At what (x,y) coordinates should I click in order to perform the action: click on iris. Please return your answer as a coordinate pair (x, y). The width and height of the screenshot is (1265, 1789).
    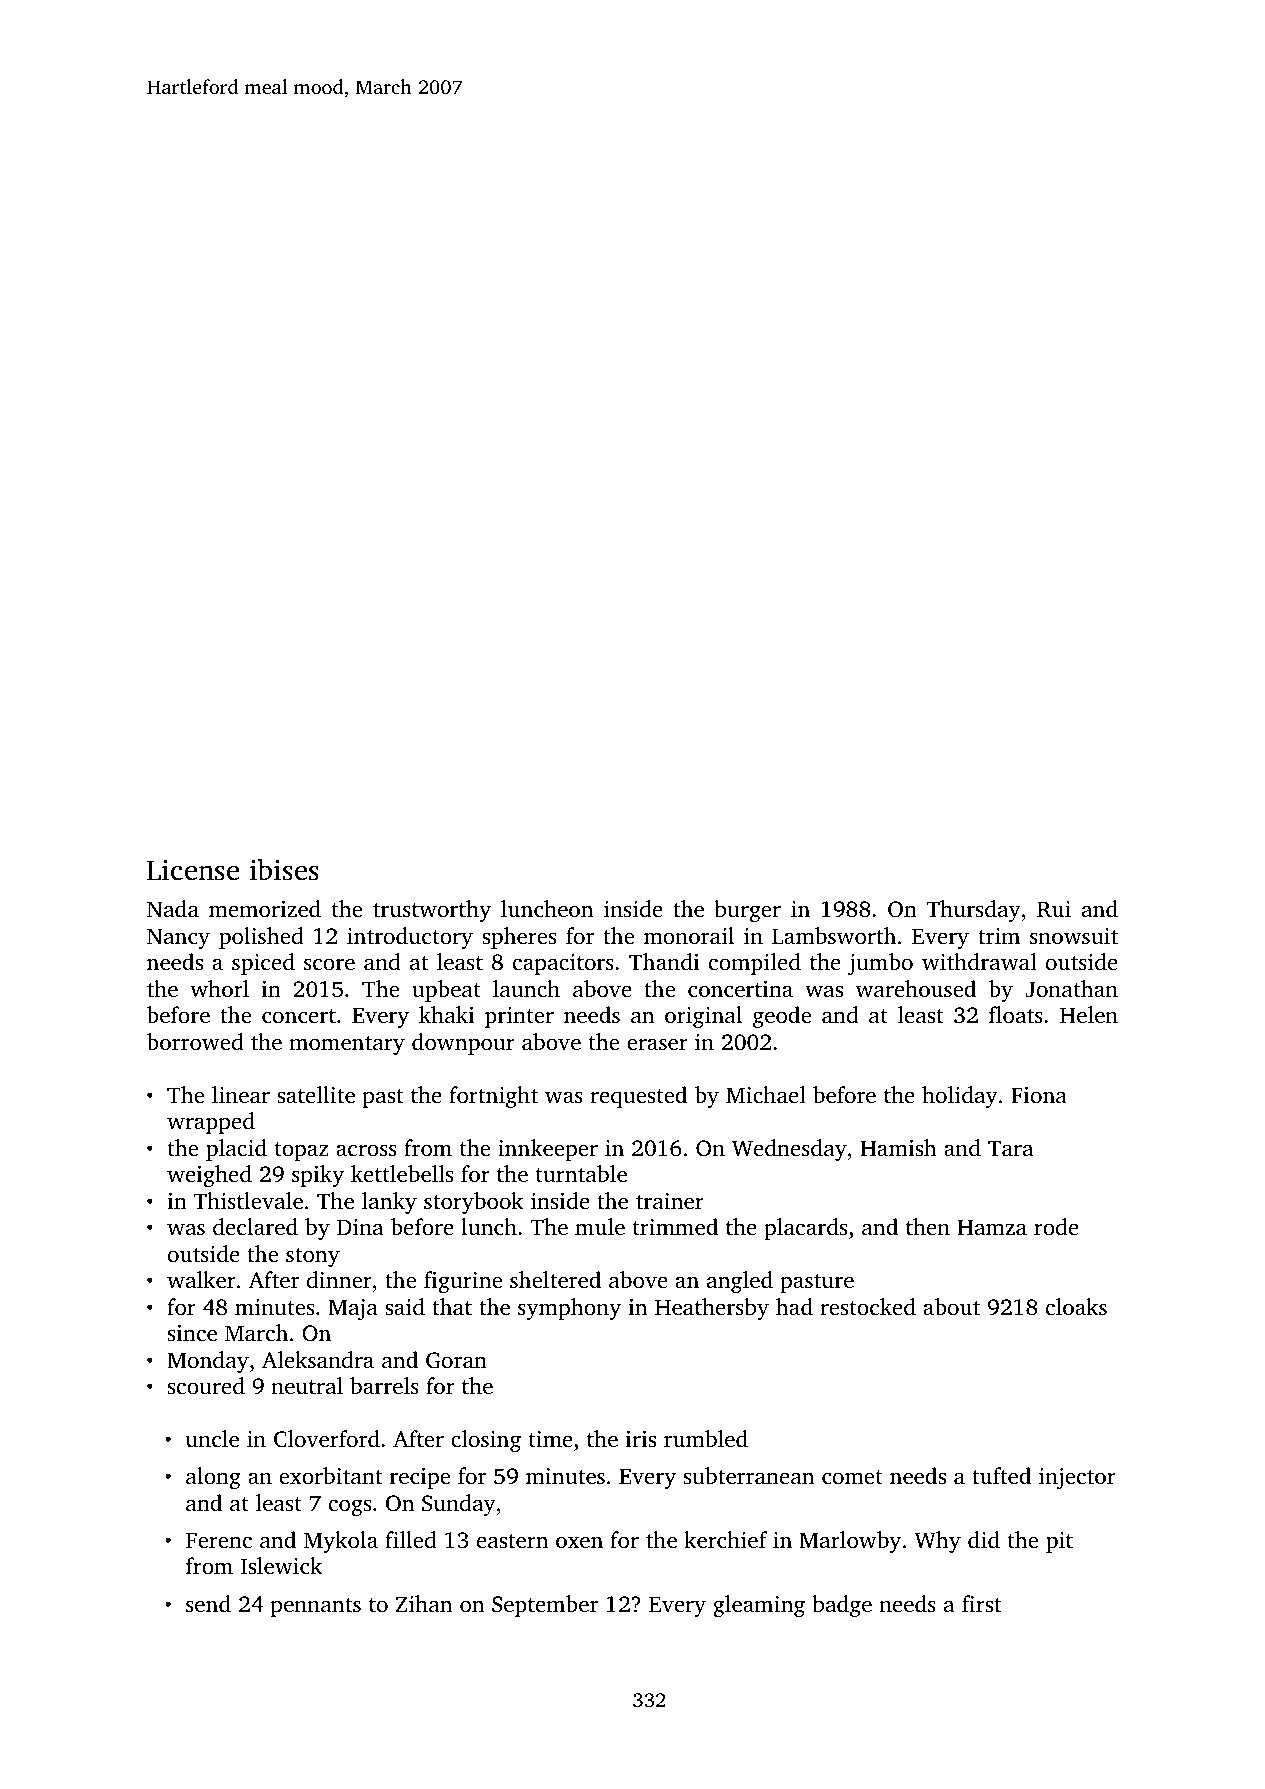
    Looking at the image, I should click on (641, 1439).
